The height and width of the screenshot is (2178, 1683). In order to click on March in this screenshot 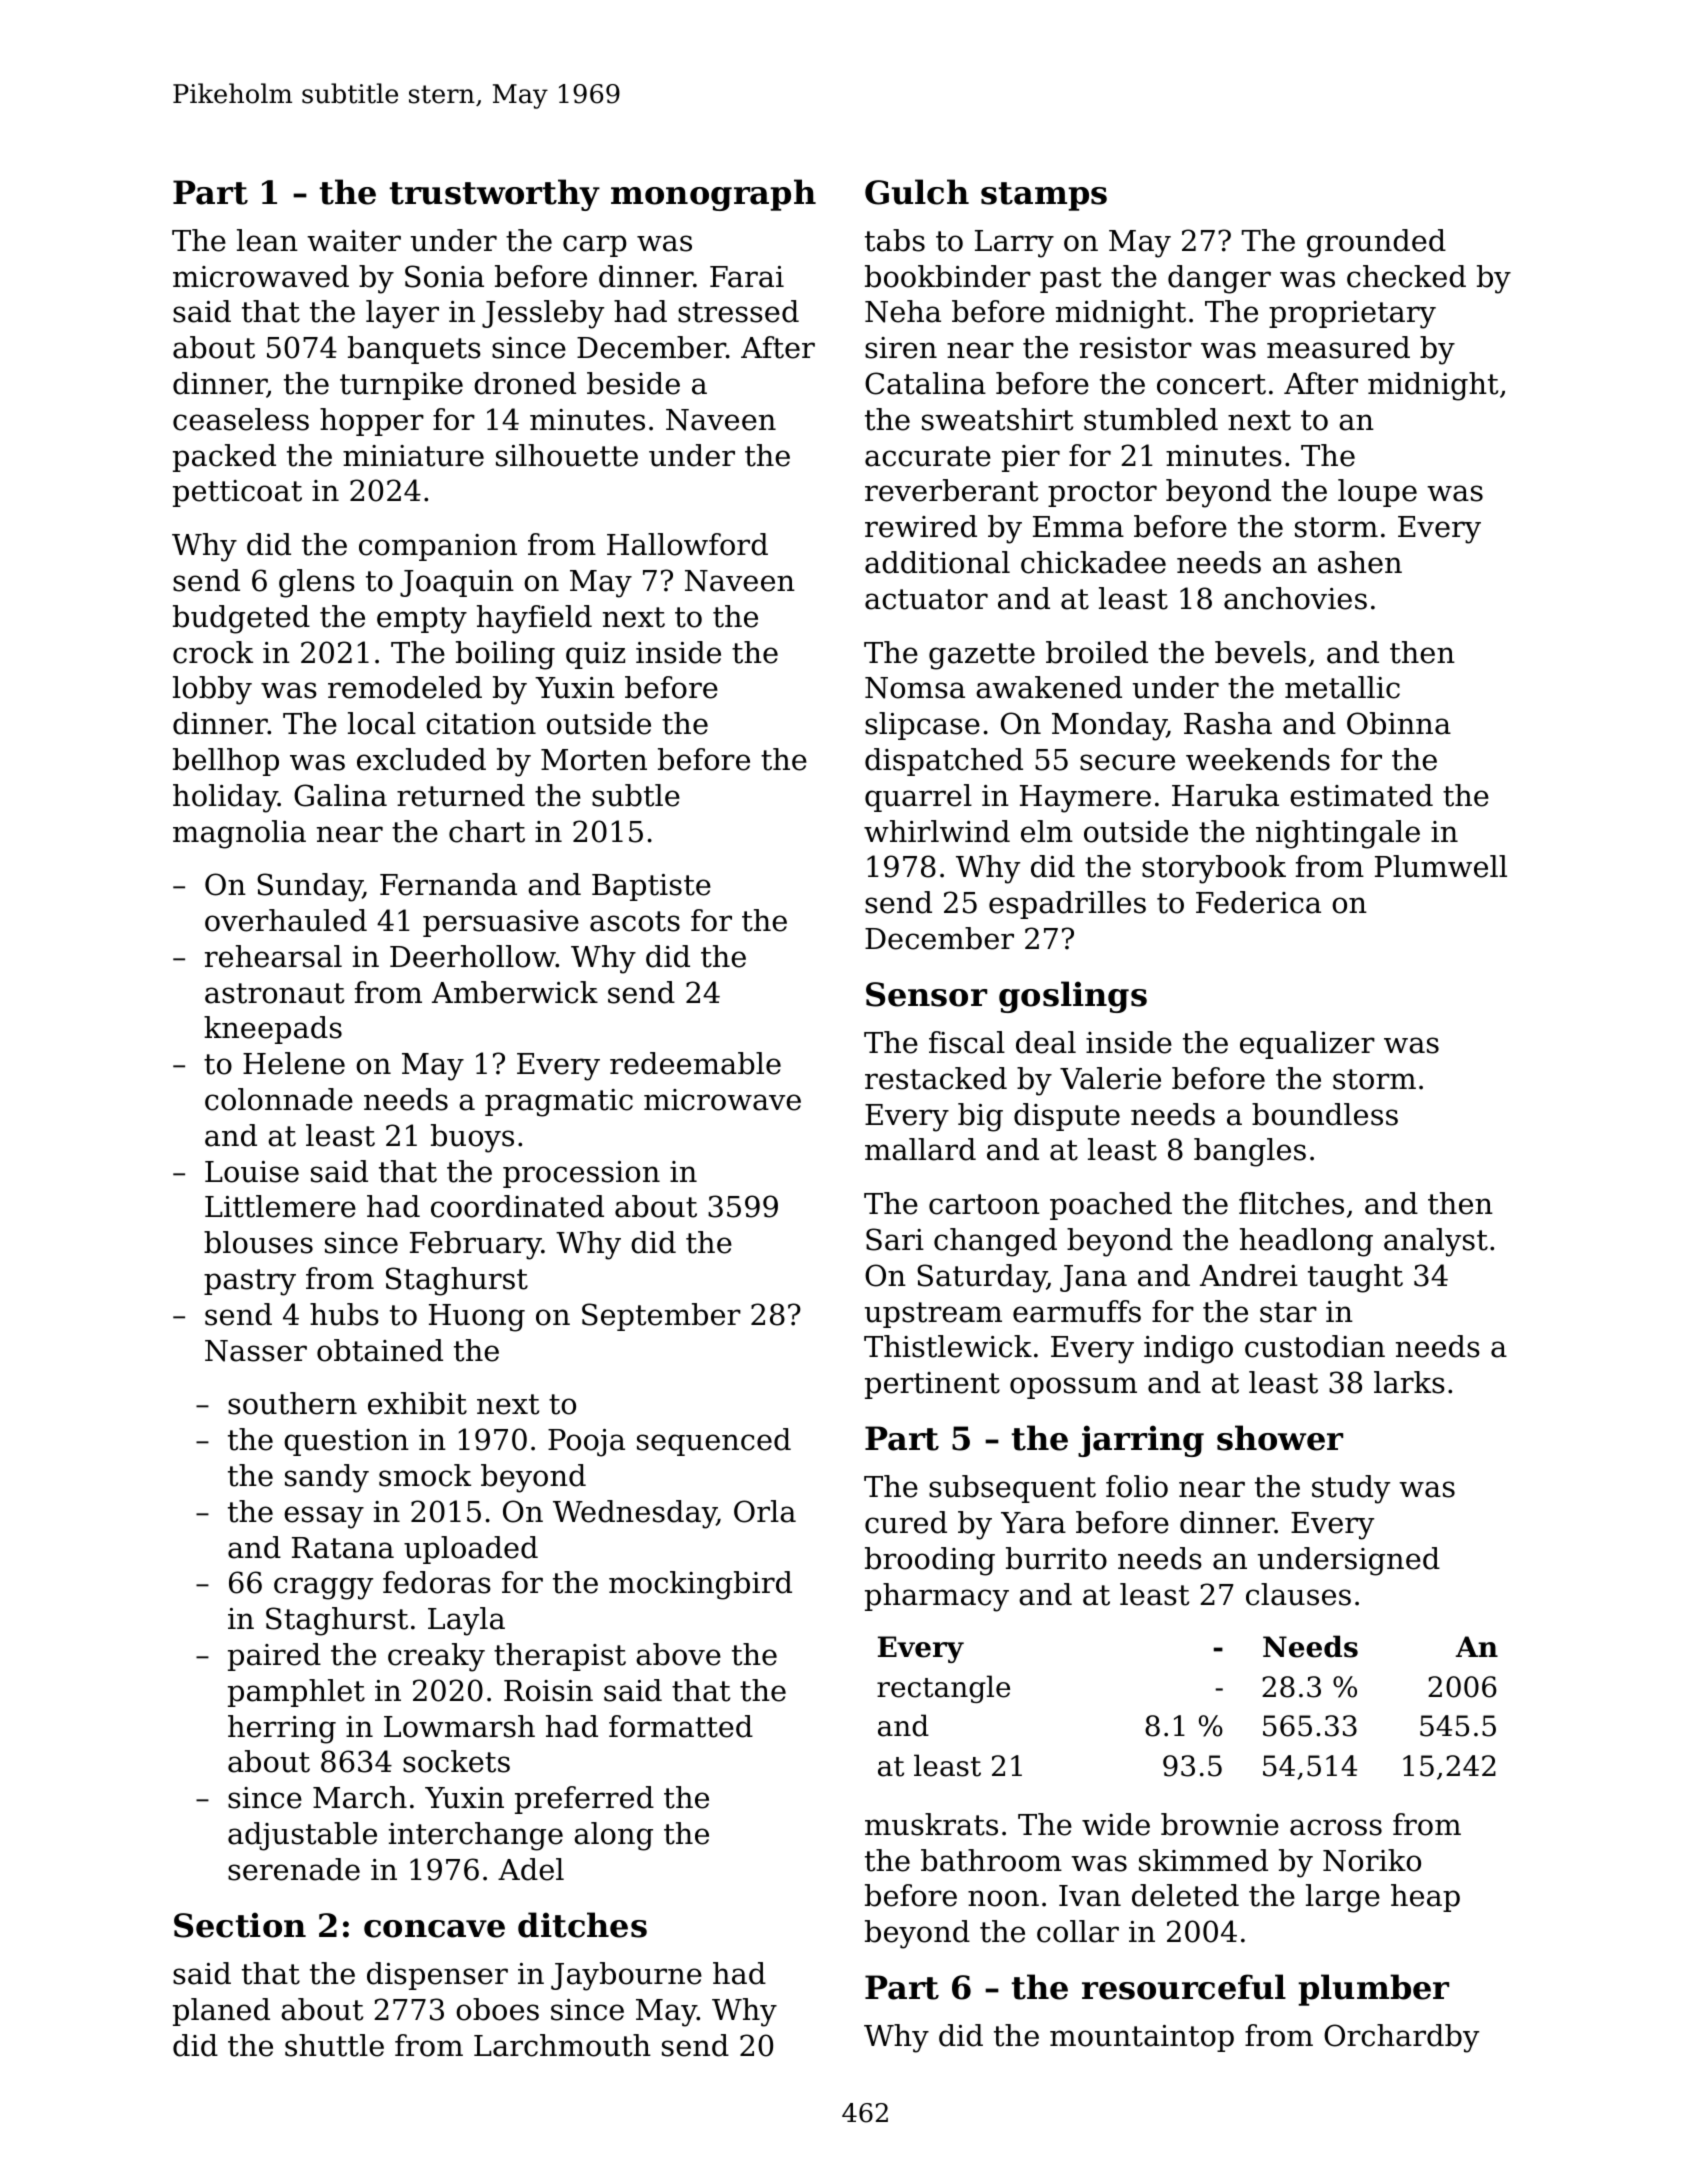, I will do `click(360, 1797)`.
